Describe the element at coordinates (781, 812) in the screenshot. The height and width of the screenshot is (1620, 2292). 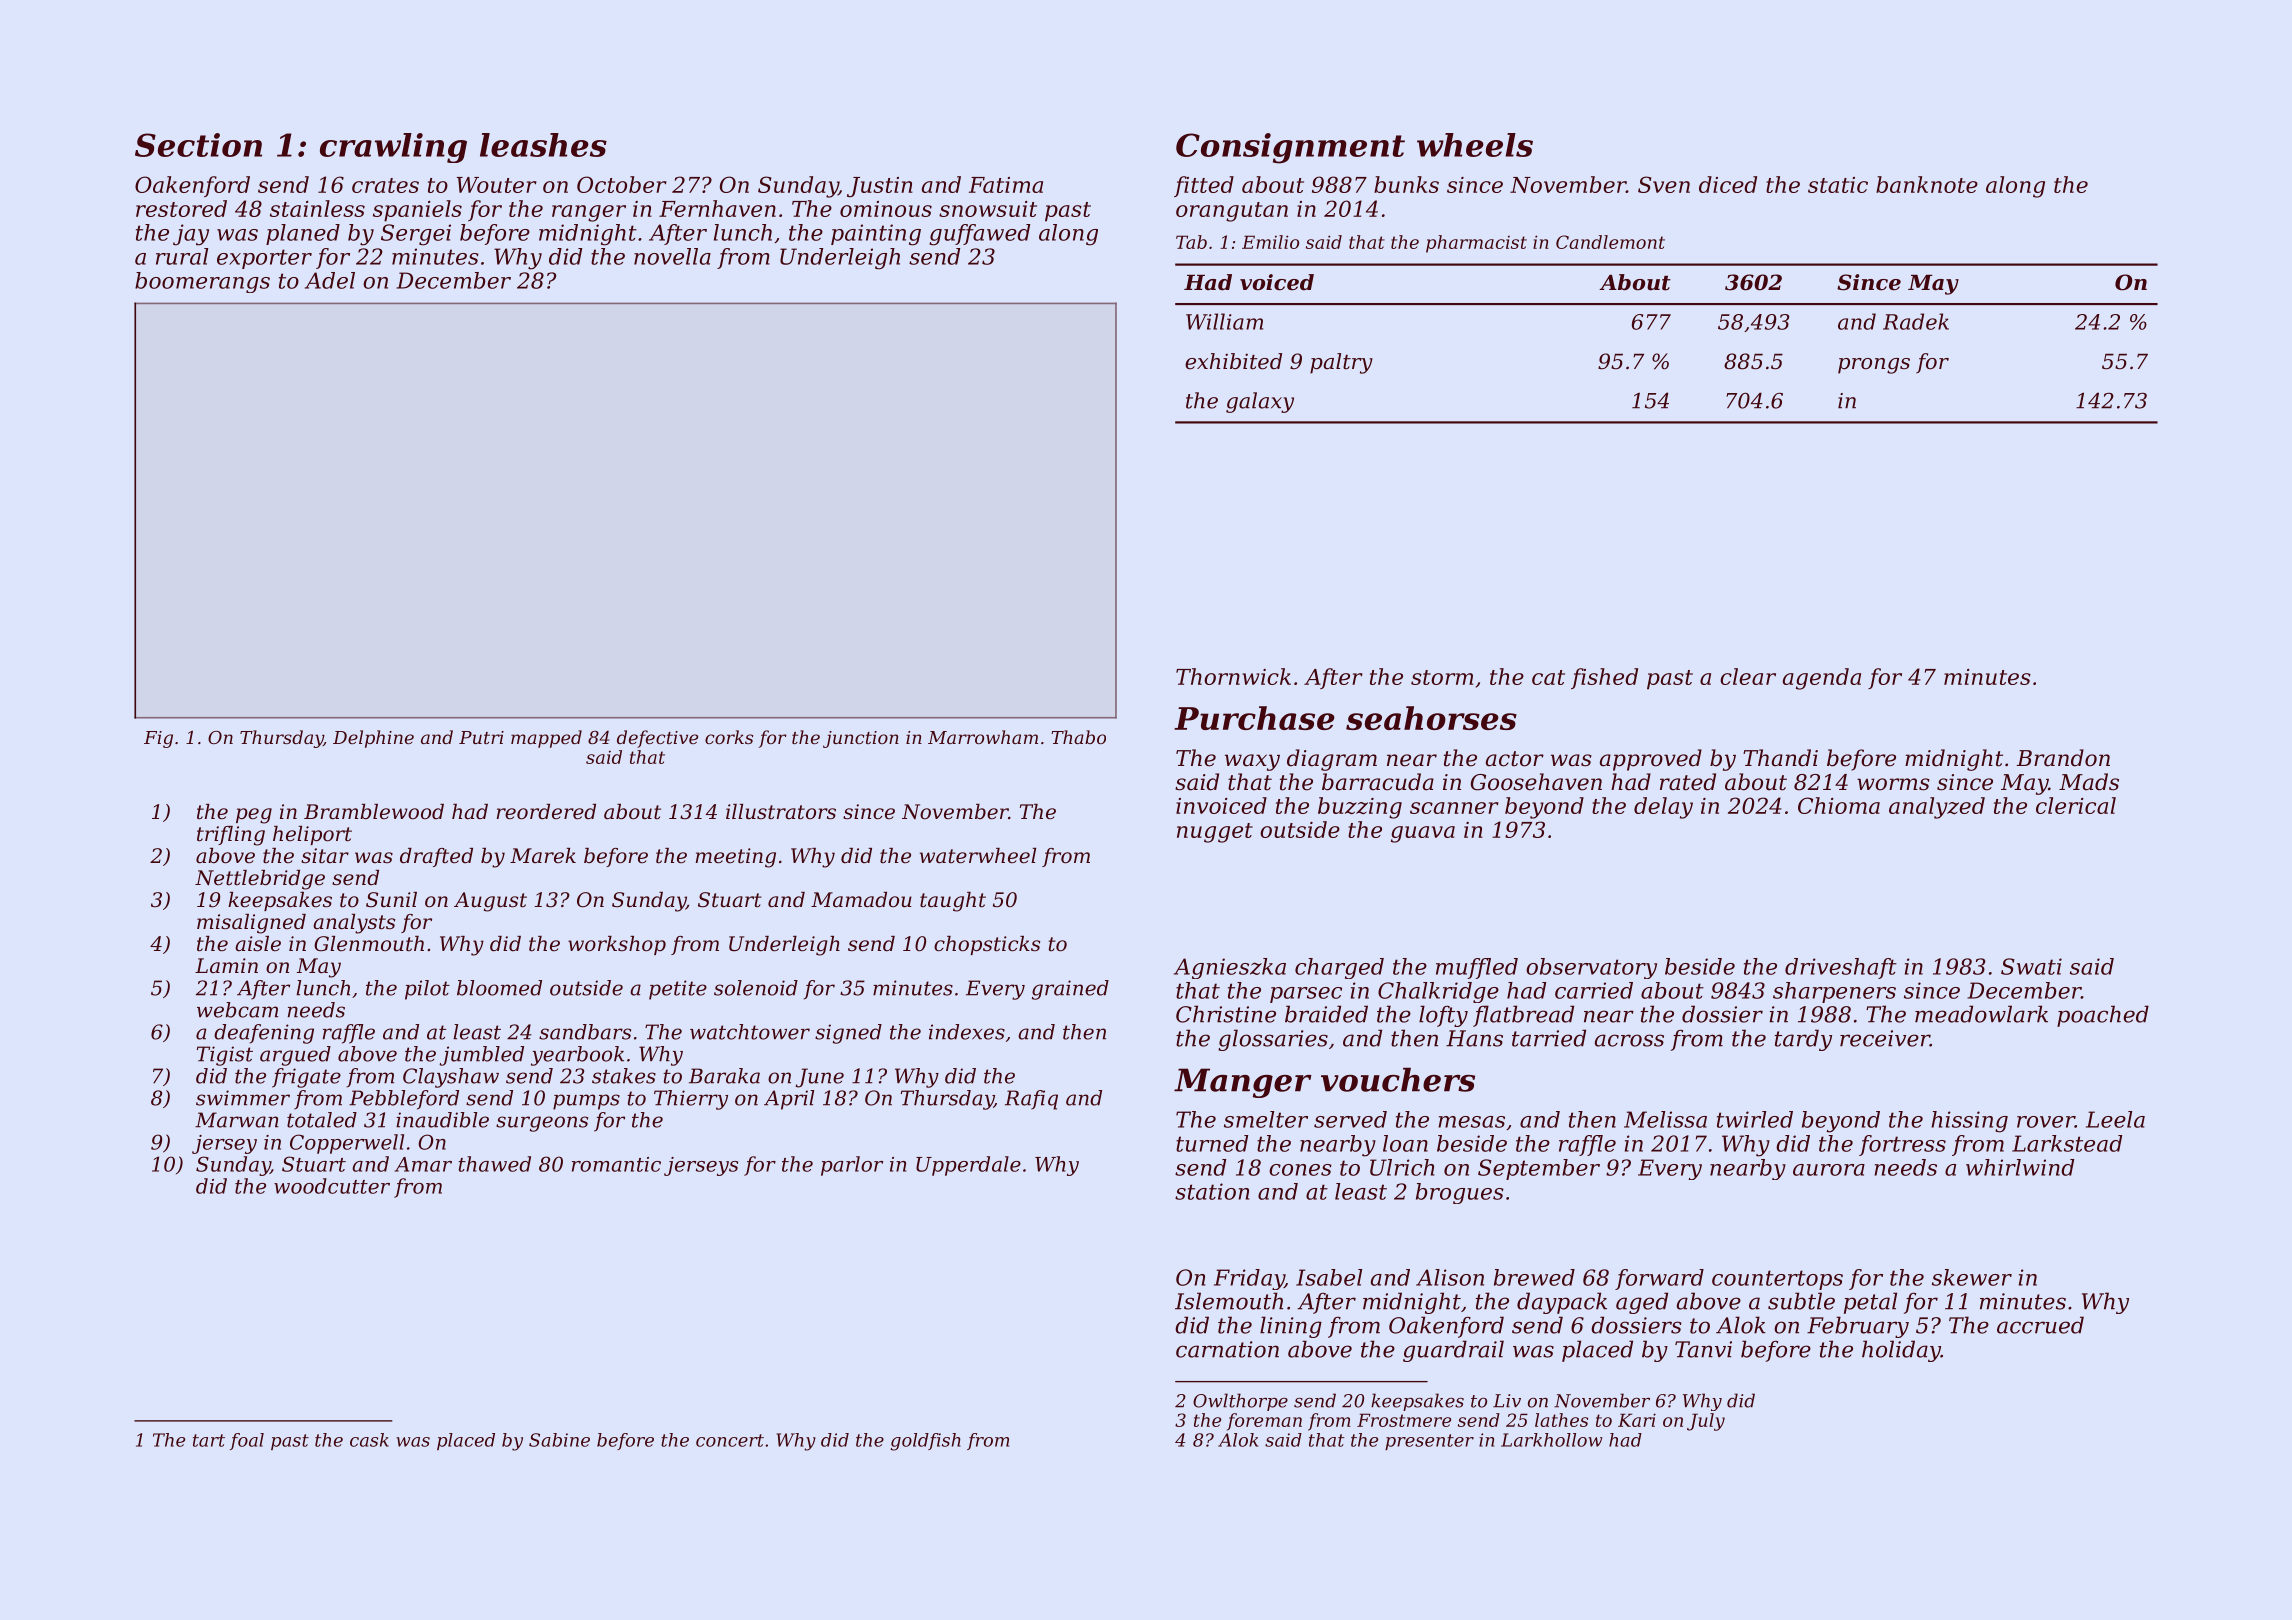
I see `illustrators` at that location.
